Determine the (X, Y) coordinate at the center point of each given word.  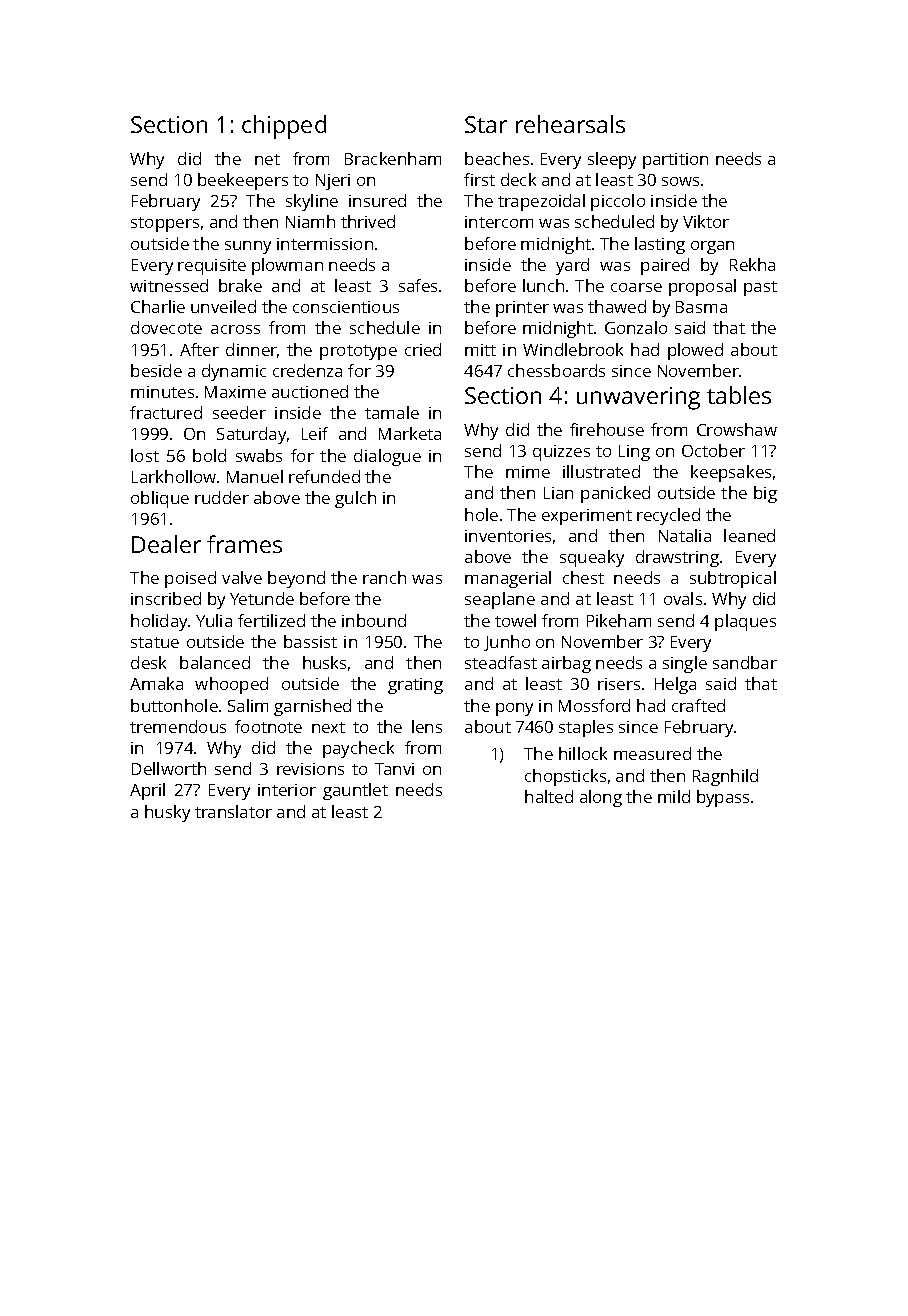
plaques (745, 622)
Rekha (752, 264)
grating (415, 686)
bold (209, 455)
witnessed (169, 285)
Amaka (156, 683)
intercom (499, 222)
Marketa (410, 433)
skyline (312, 202)
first (479, 179)
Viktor (706, 221)
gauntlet (355, 791)
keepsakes (731, 473)
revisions (310, 769)
